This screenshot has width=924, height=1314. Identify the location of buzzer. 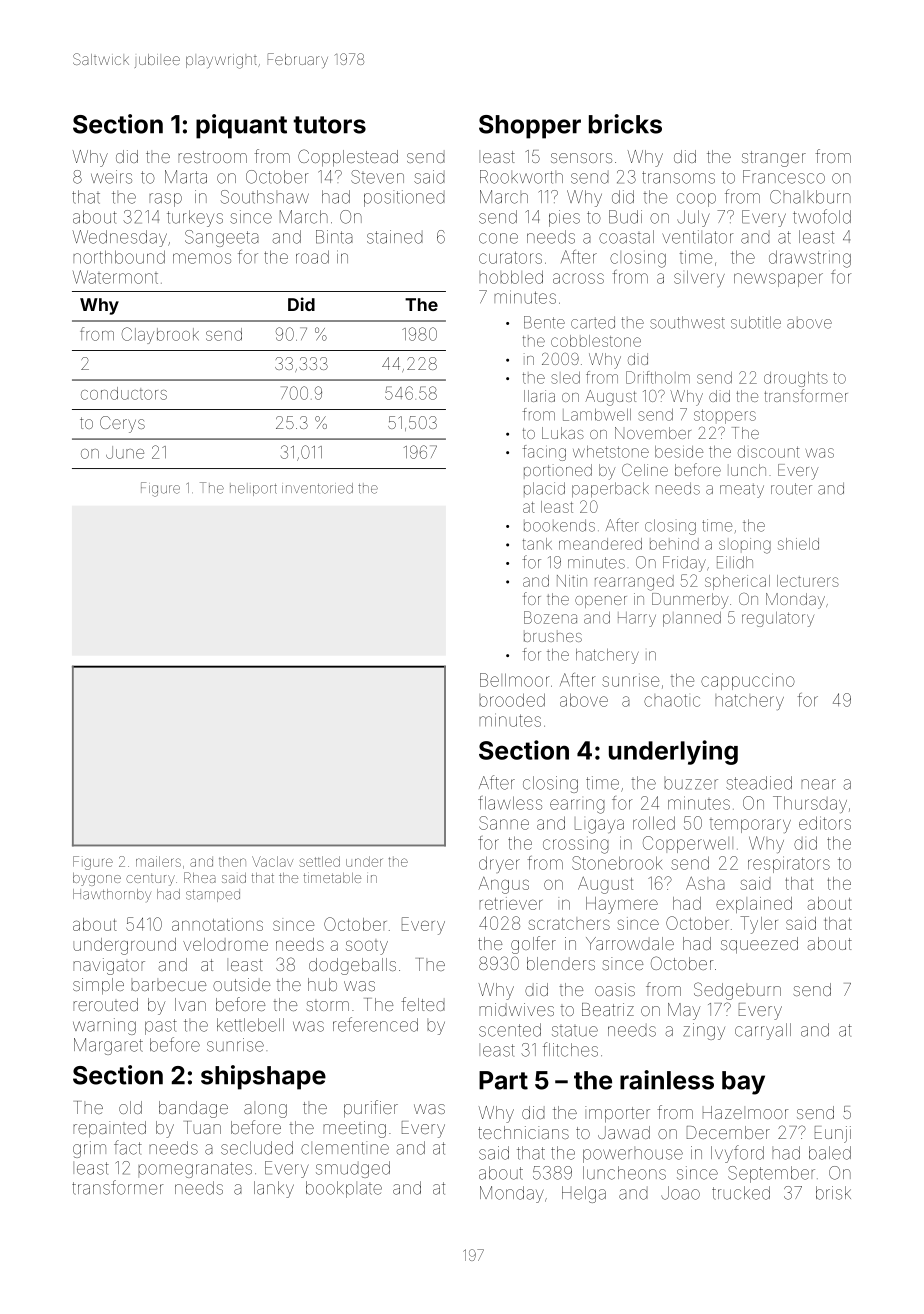
(691, 783).
